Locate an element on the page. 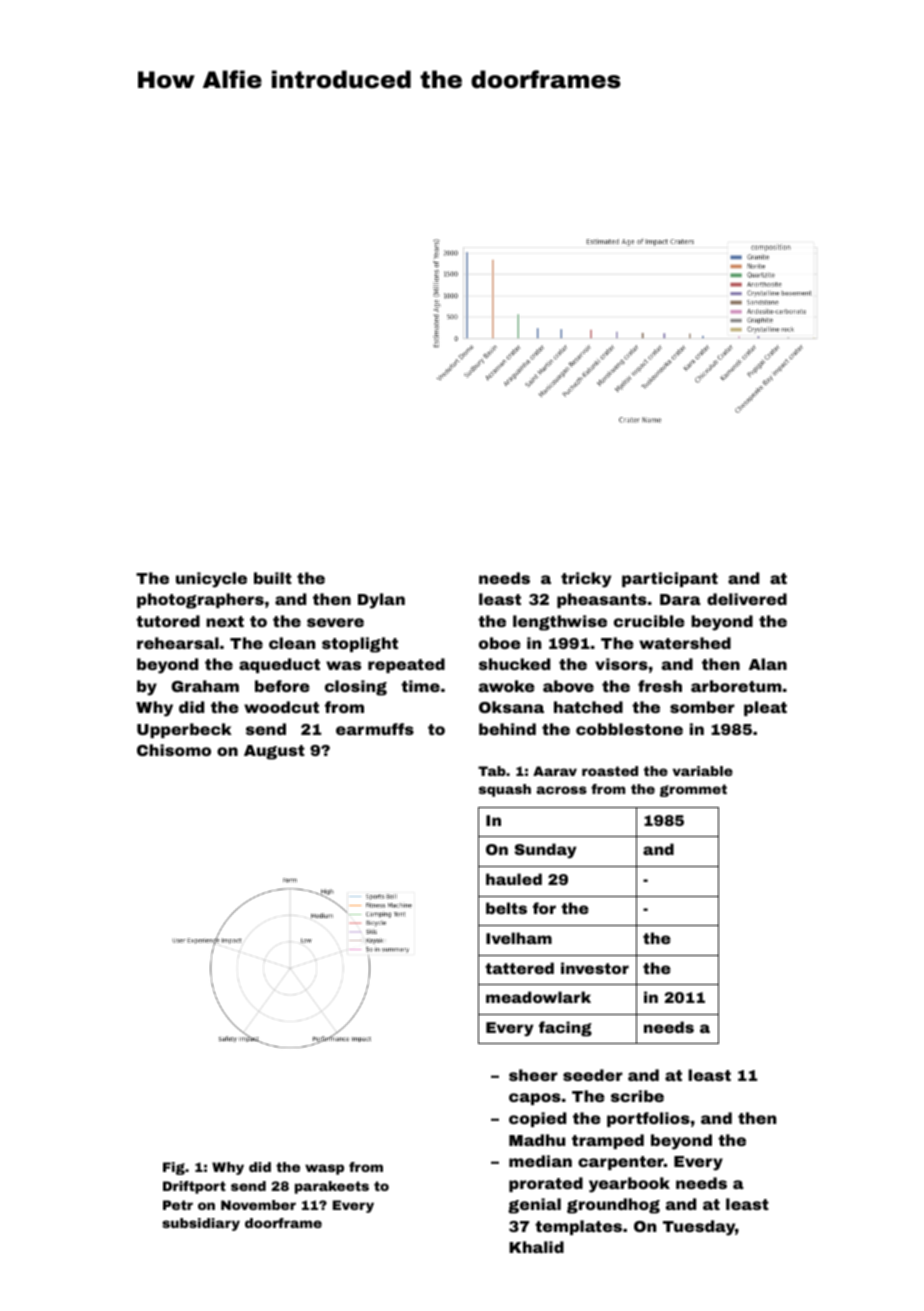 This image has height=1311, width=924. facing is located at coordinates (565, 1029).
